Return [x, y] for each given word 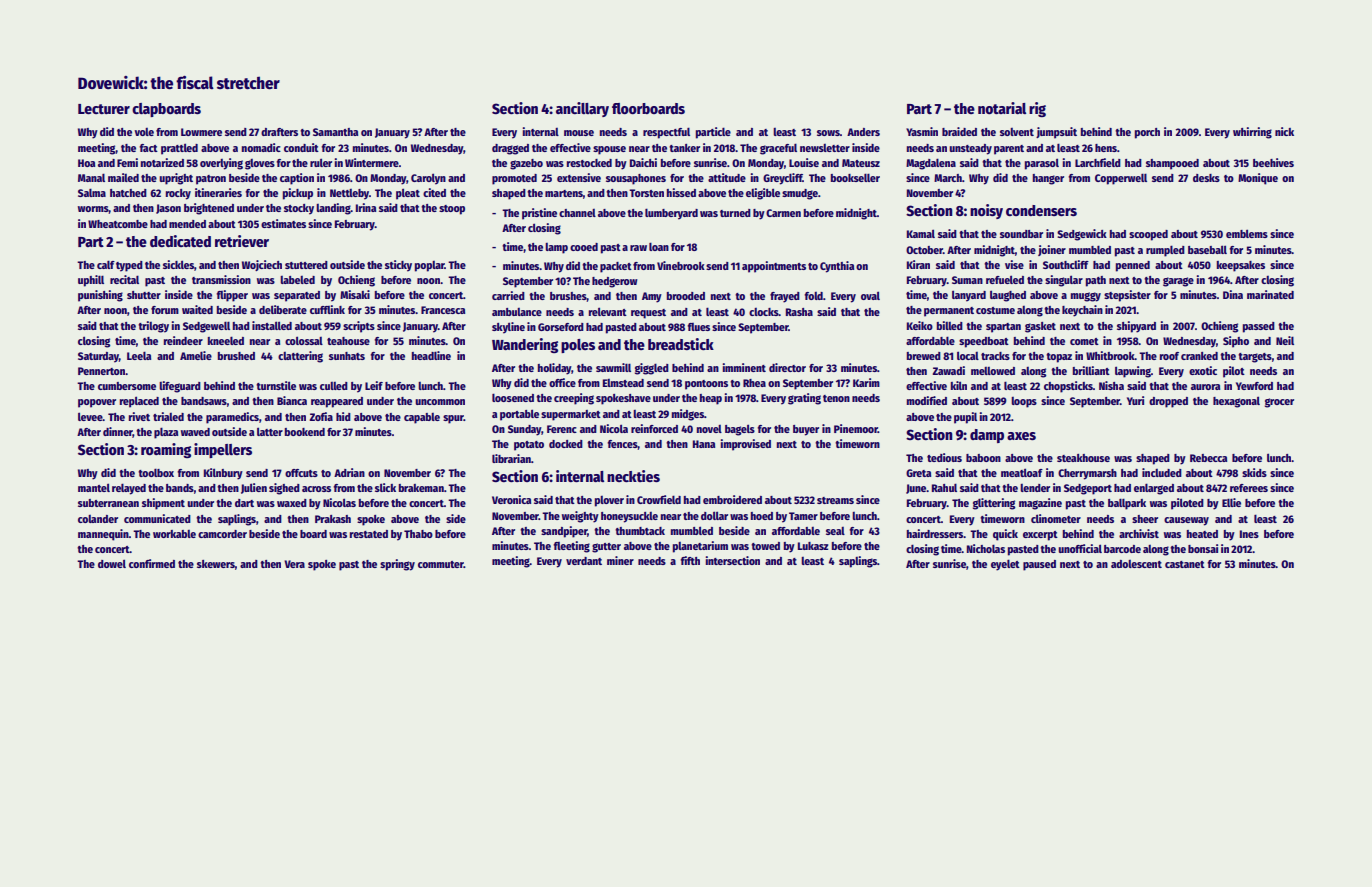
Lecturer [104, 109]
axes [1021, 436]
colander [98, 519]
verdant [584, 561]
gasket [1040, 327]
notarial [1002, 108]
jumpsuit [1056, 133]
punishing [100, 296]
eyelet [1005, 565]
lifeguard [180, 387]
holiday [555, 369]
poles [578, 346]
